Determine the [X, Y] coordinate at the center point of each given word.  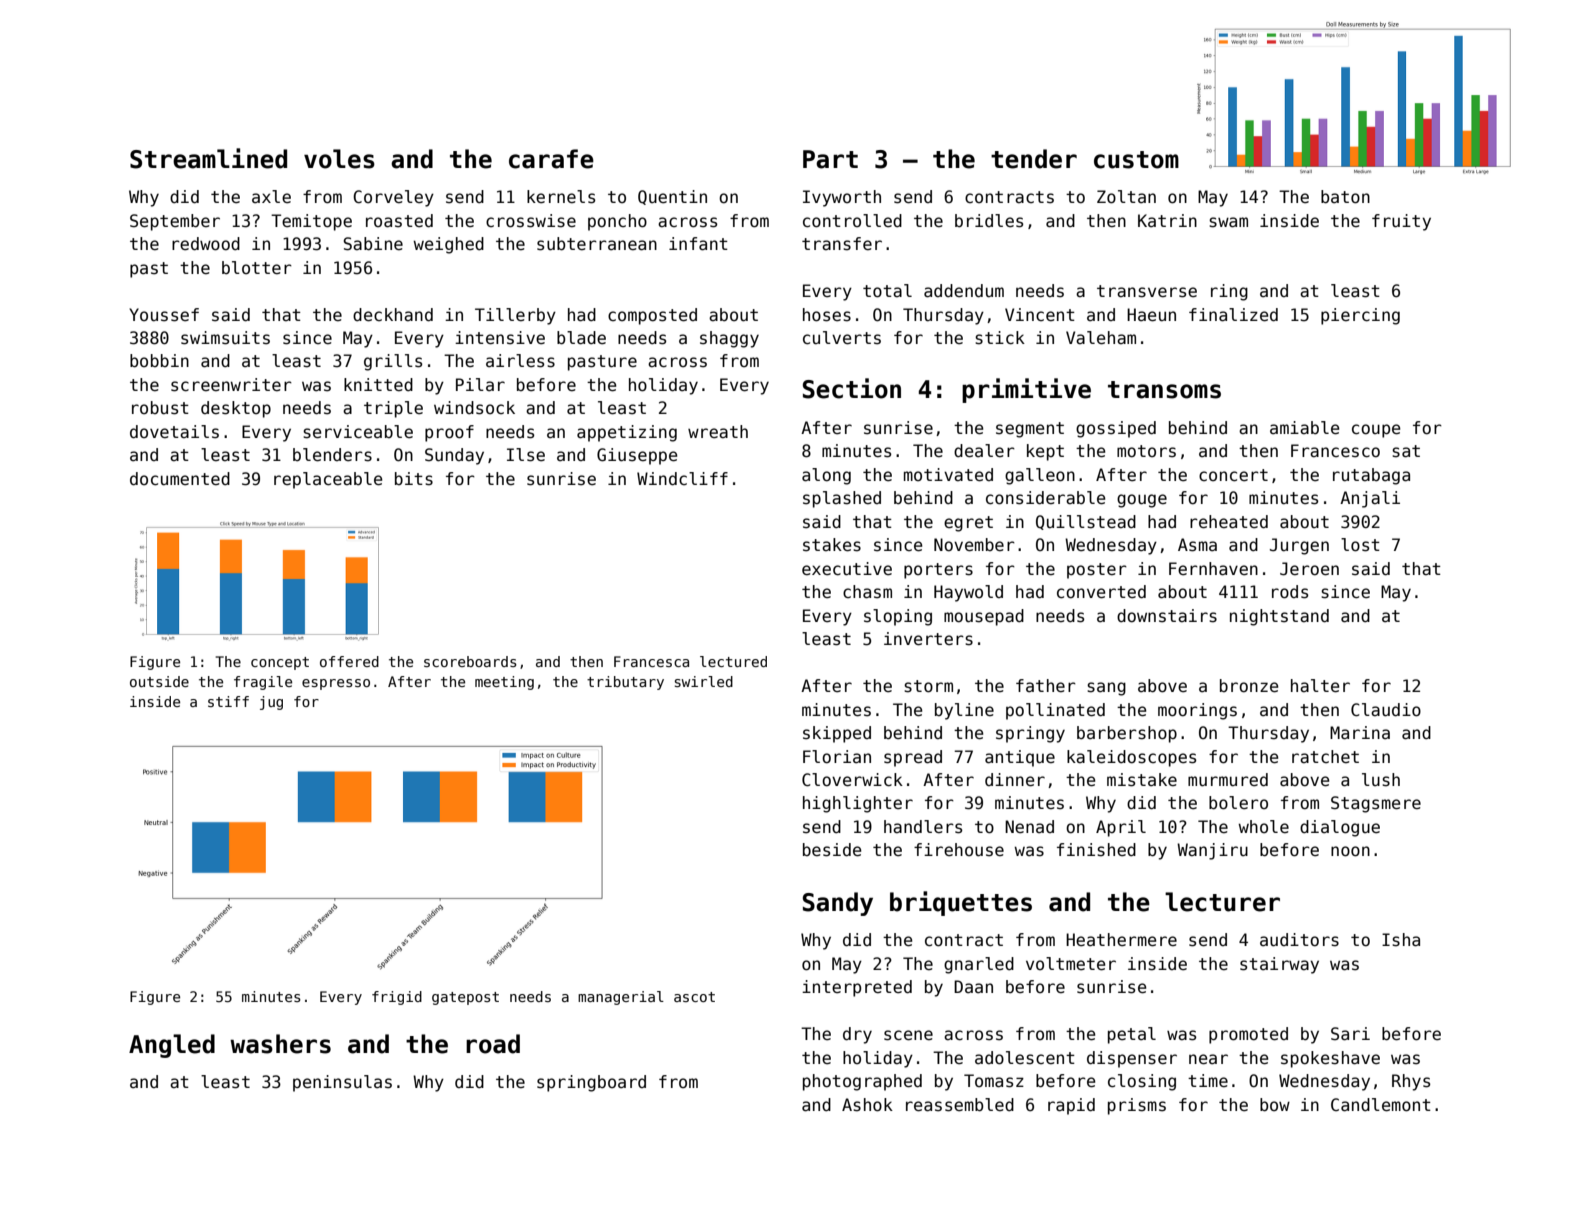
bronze [1249, 686]
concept [280, 663]
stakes [832, 545]
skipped [837, 734]
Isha [1401, 940]
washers [280, 1044]
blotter [257, 268]
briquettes [961, 903]
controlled [852, 221]
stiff [228, 701]
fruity [1401, 222]
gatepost [465, 998]
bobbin [159, 361]
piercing [1360, 316]
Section [852, 388]
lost [1360, 545]
